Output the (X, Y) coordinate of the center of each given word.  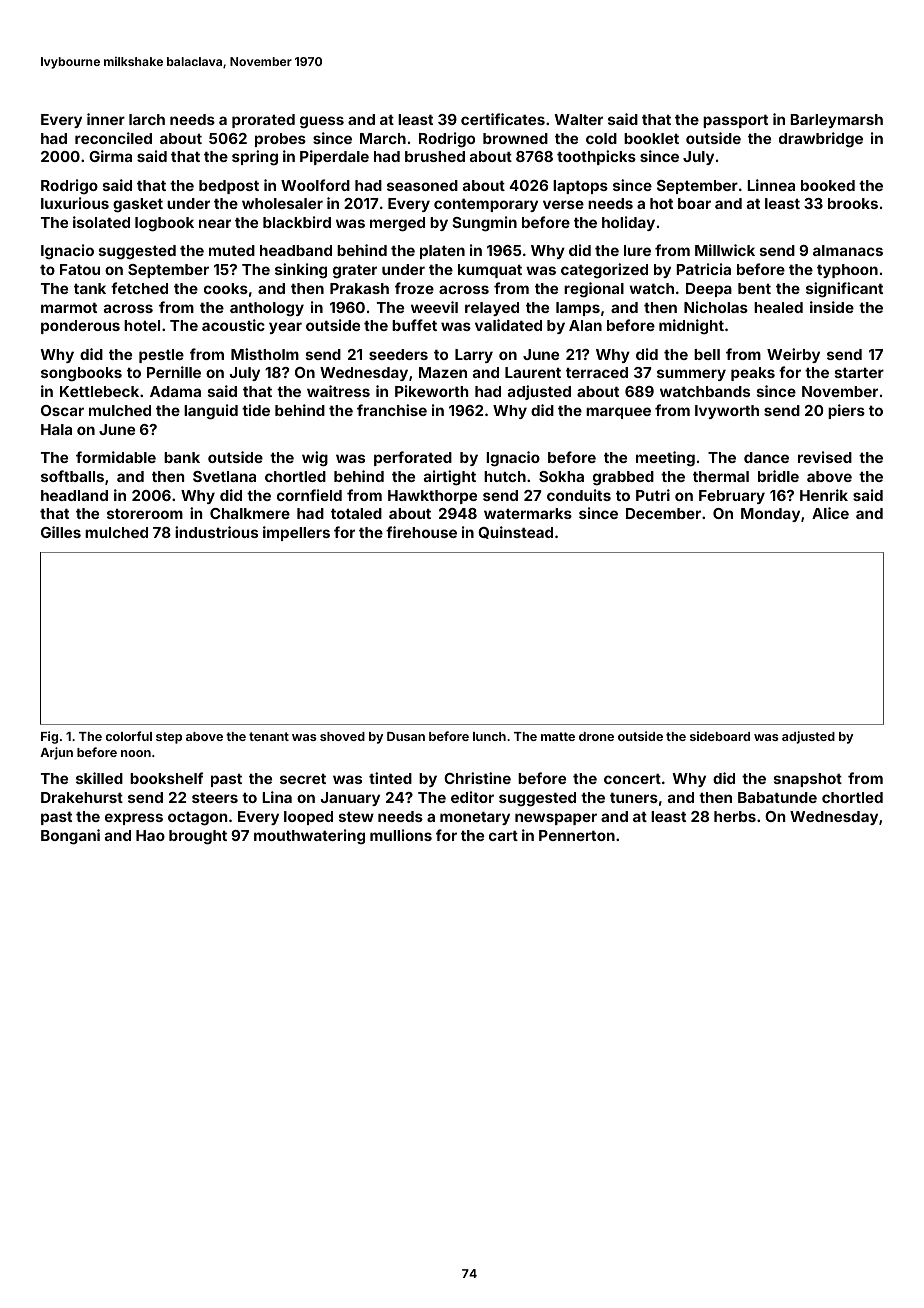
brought (198, 837)
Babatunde (777, 797)
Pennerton (577, 835)
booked (828, 185)
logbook (164, 224)
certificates (503, 119)
